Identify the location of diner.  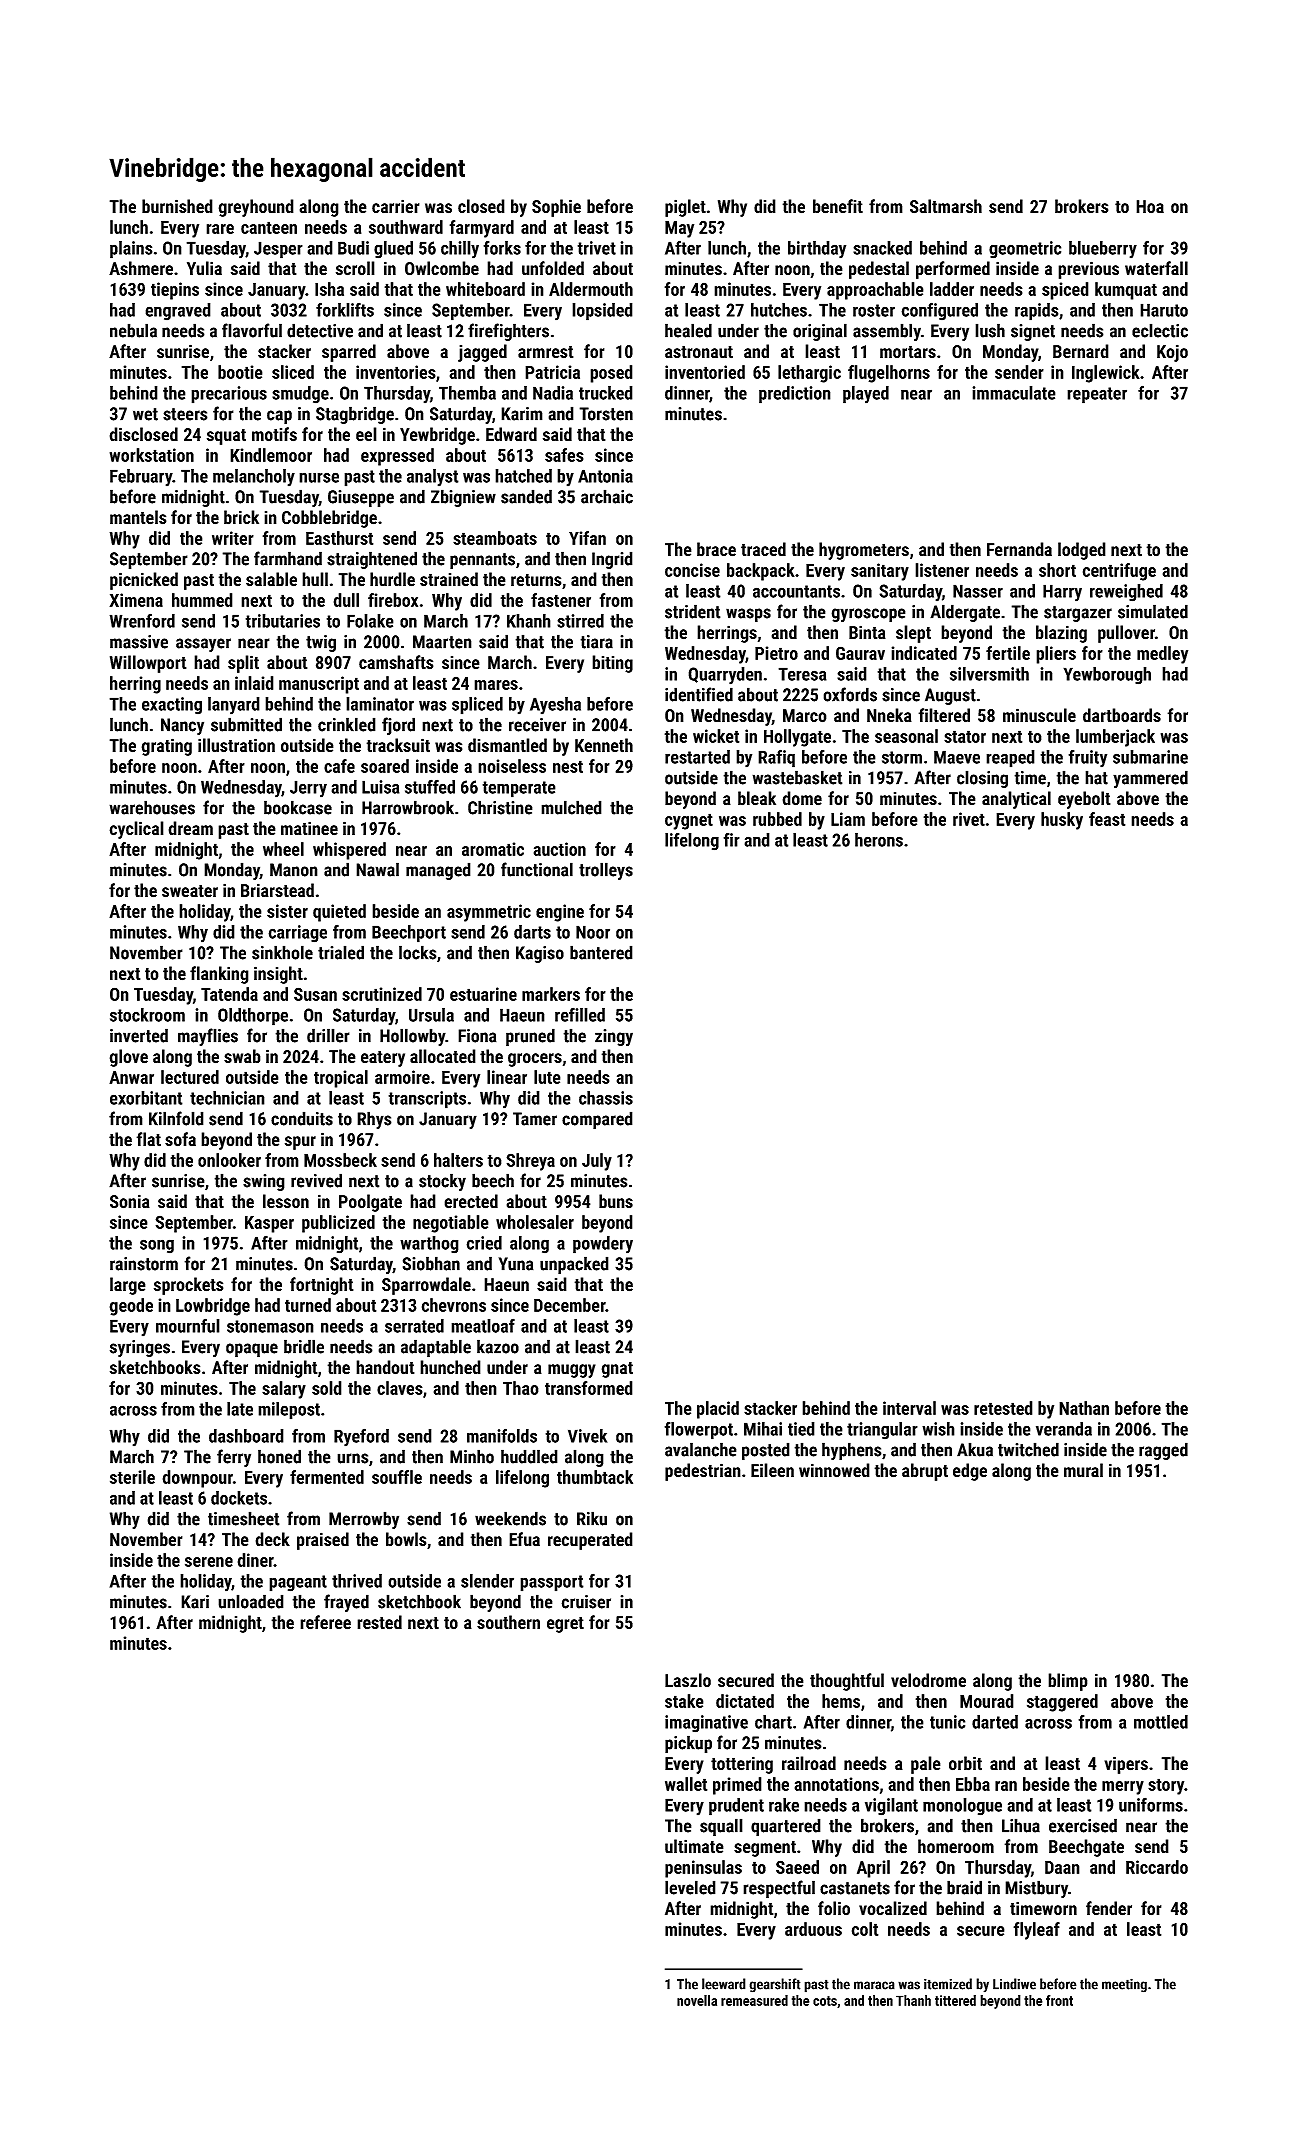
(255, 1560).
